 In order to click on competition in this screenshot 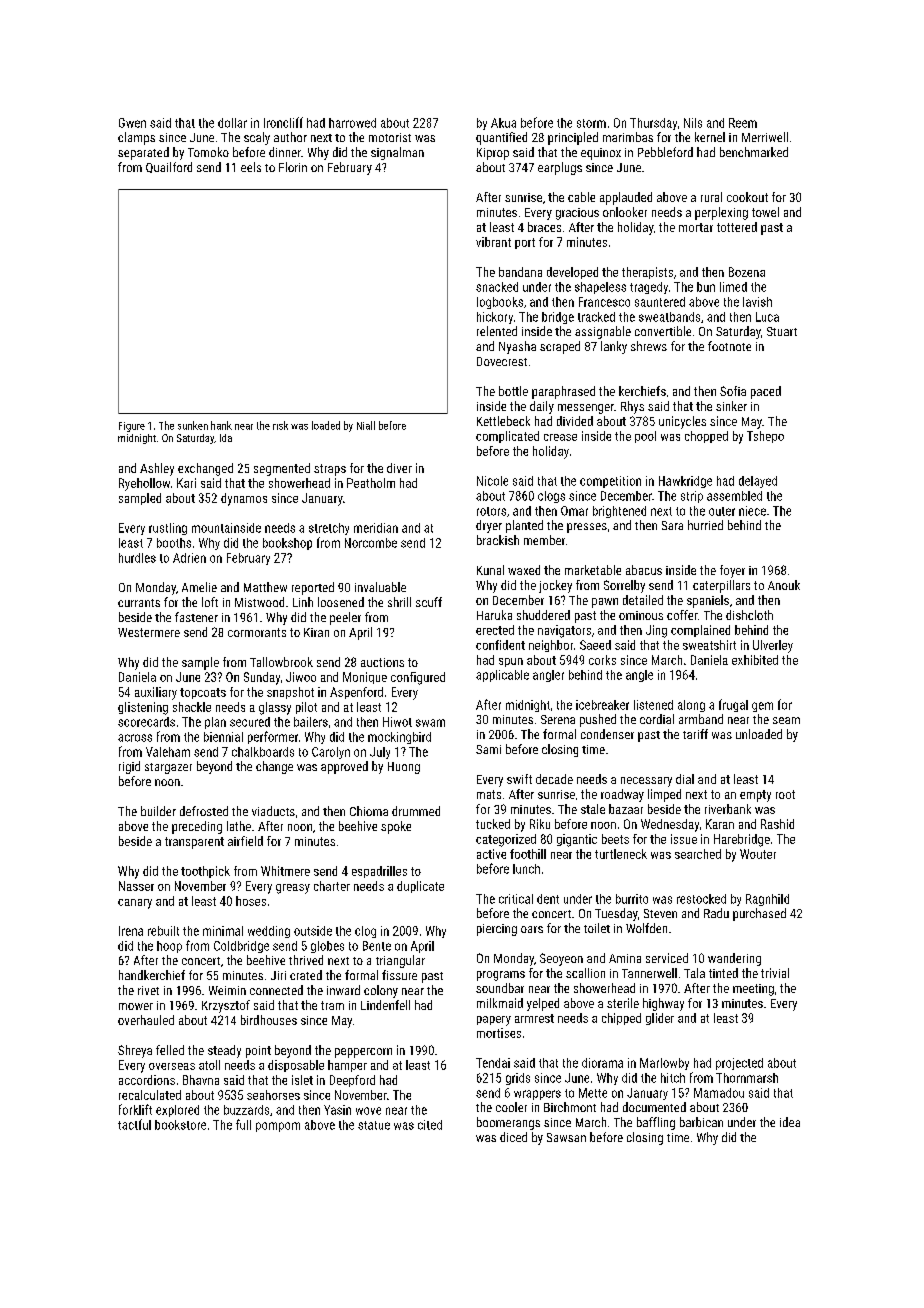, I will do `click(610, 482)`.
